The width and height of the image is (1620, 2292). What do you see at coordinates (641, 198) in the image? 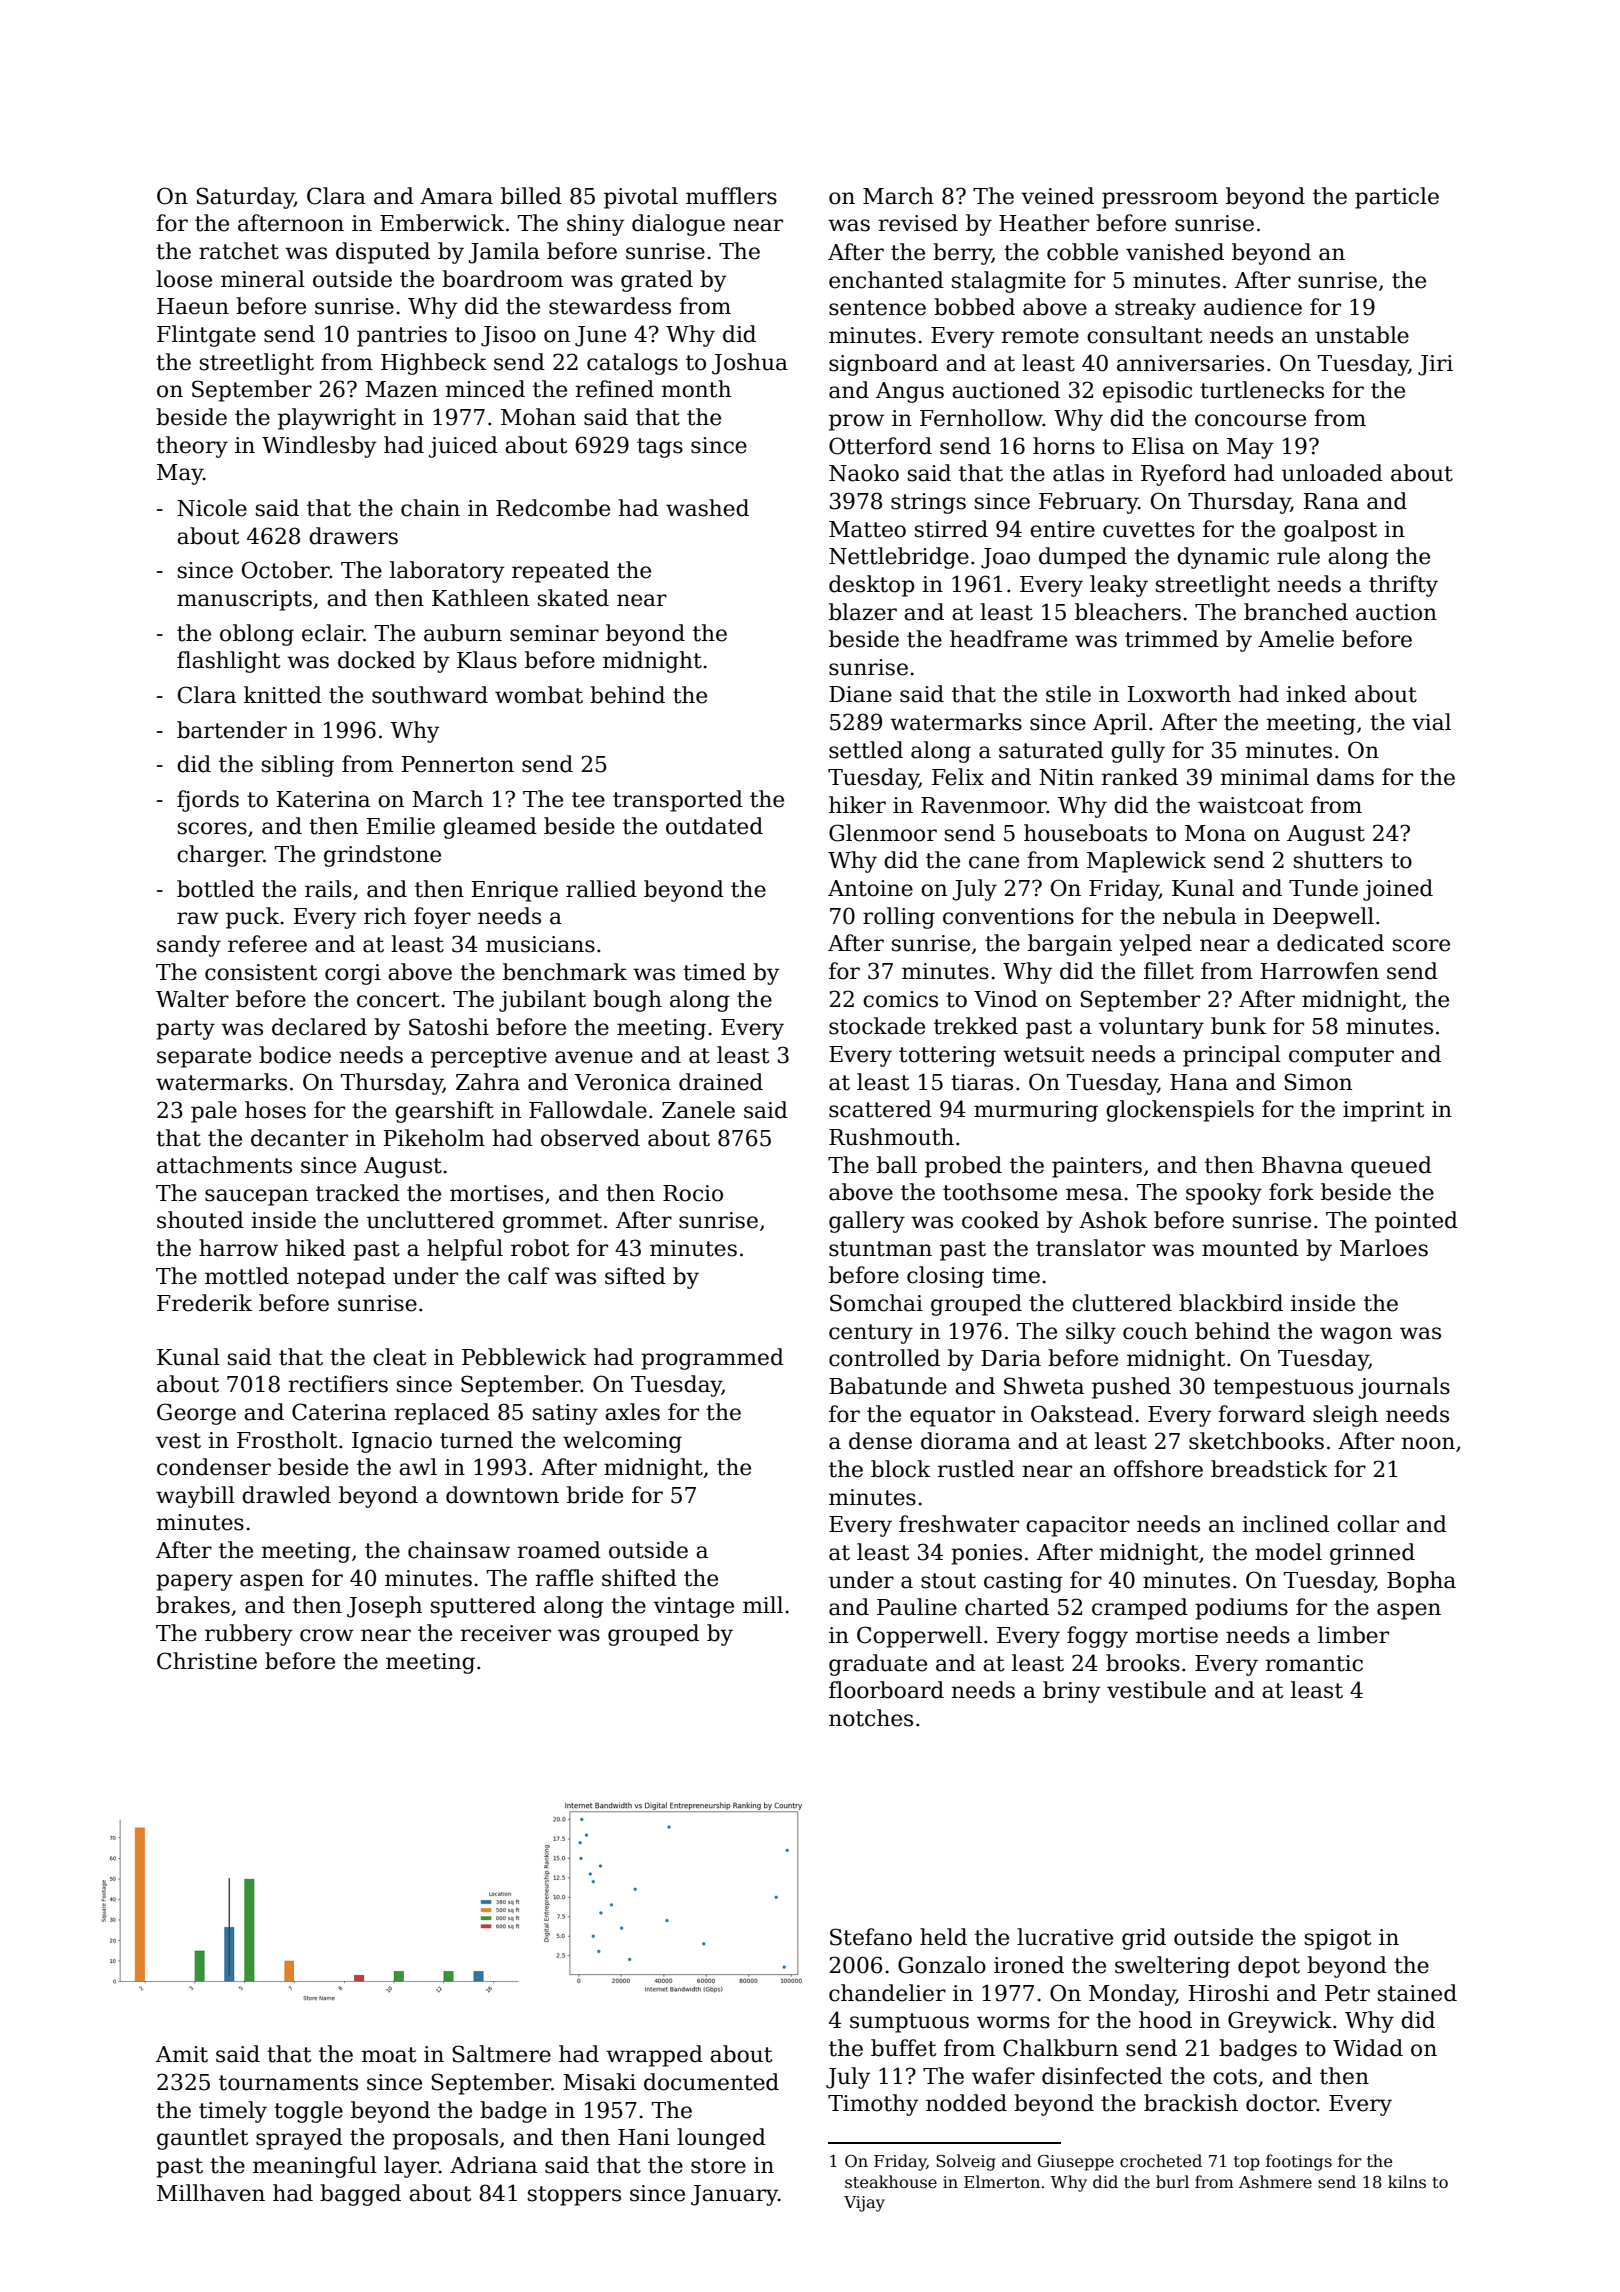
I see `pivotal` at bounding box center [641, 198].
